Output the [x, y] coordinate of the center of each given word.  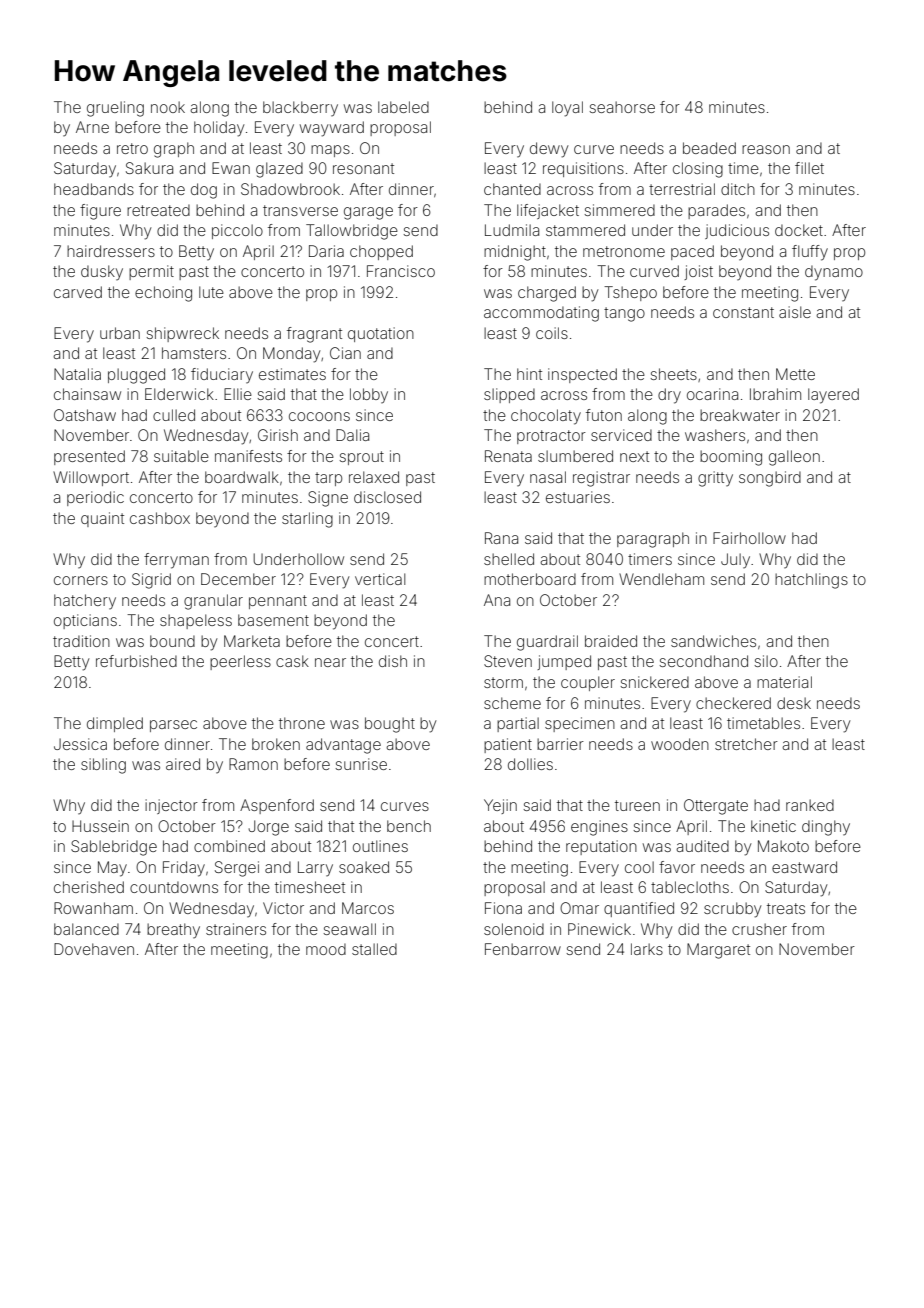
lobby [369, 395]
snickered [654, 682]
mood [326, 949]
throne [302, 723]
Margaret [718, 951]
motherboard [530, 579]
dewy [549, 150]
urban [120, 333]
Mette [795, 374]
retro [132, 148]
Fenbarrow [523, 949]
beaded [709, 148]
